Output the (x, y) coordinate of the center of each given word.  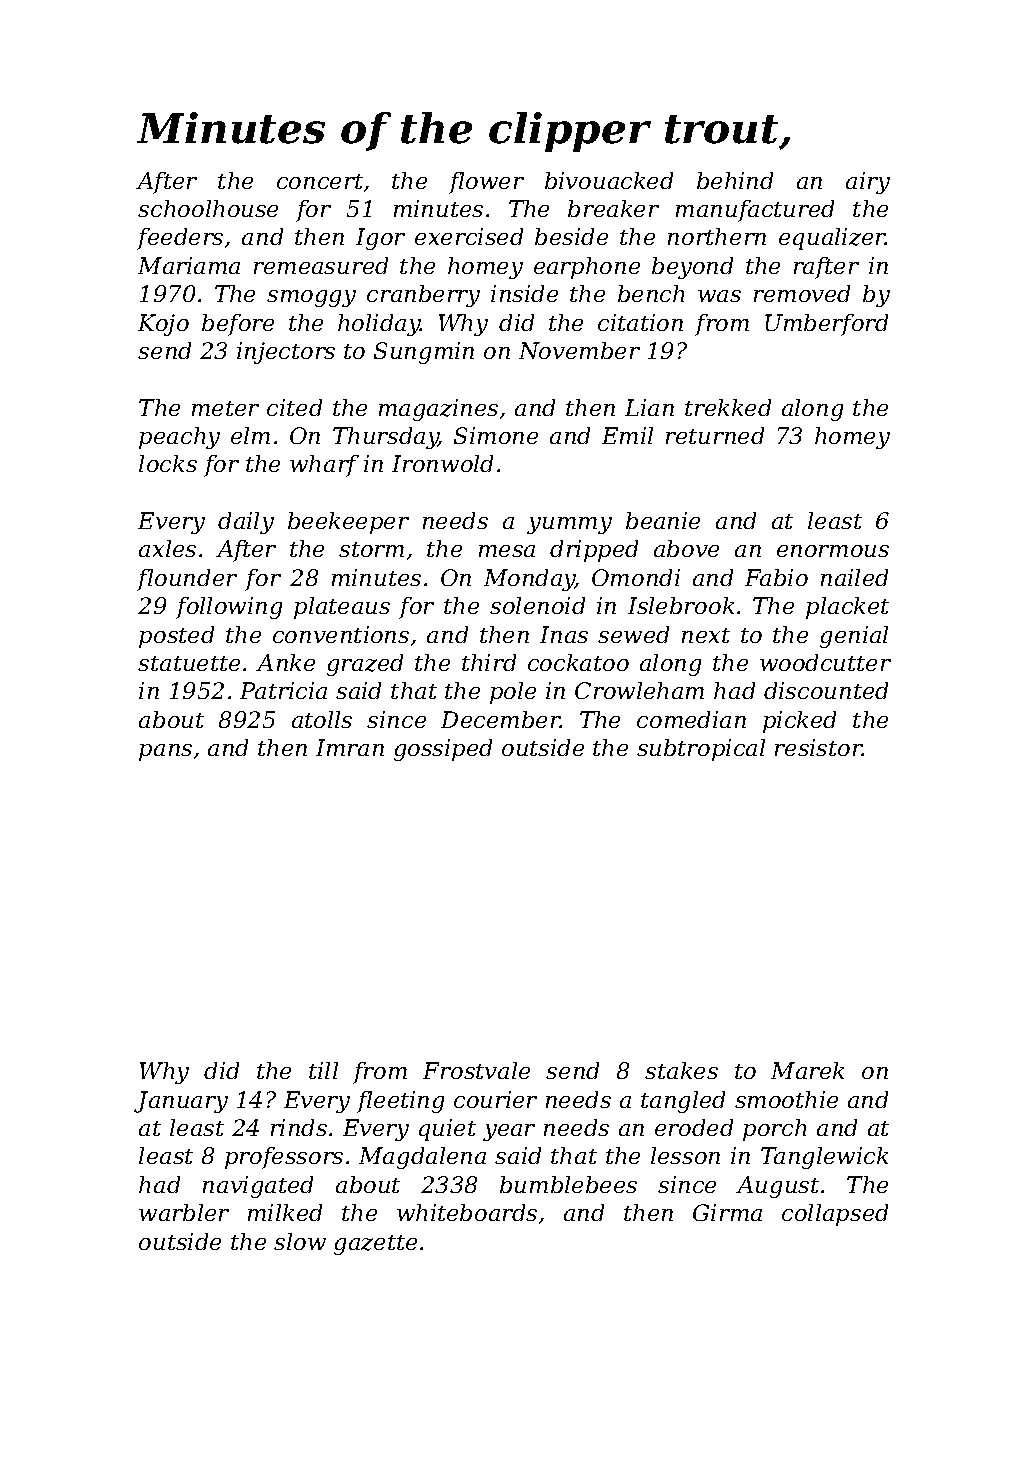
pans (165, 752)
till (323, 1070)
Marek (807, 1070)
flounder (187, 580)
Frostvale (476, 1070)
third (489, 662)
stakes (681, 1070)
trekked (728, 407)
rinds (299, 1127)
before (238, 325)
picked (799, 722)
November (579, 350)
